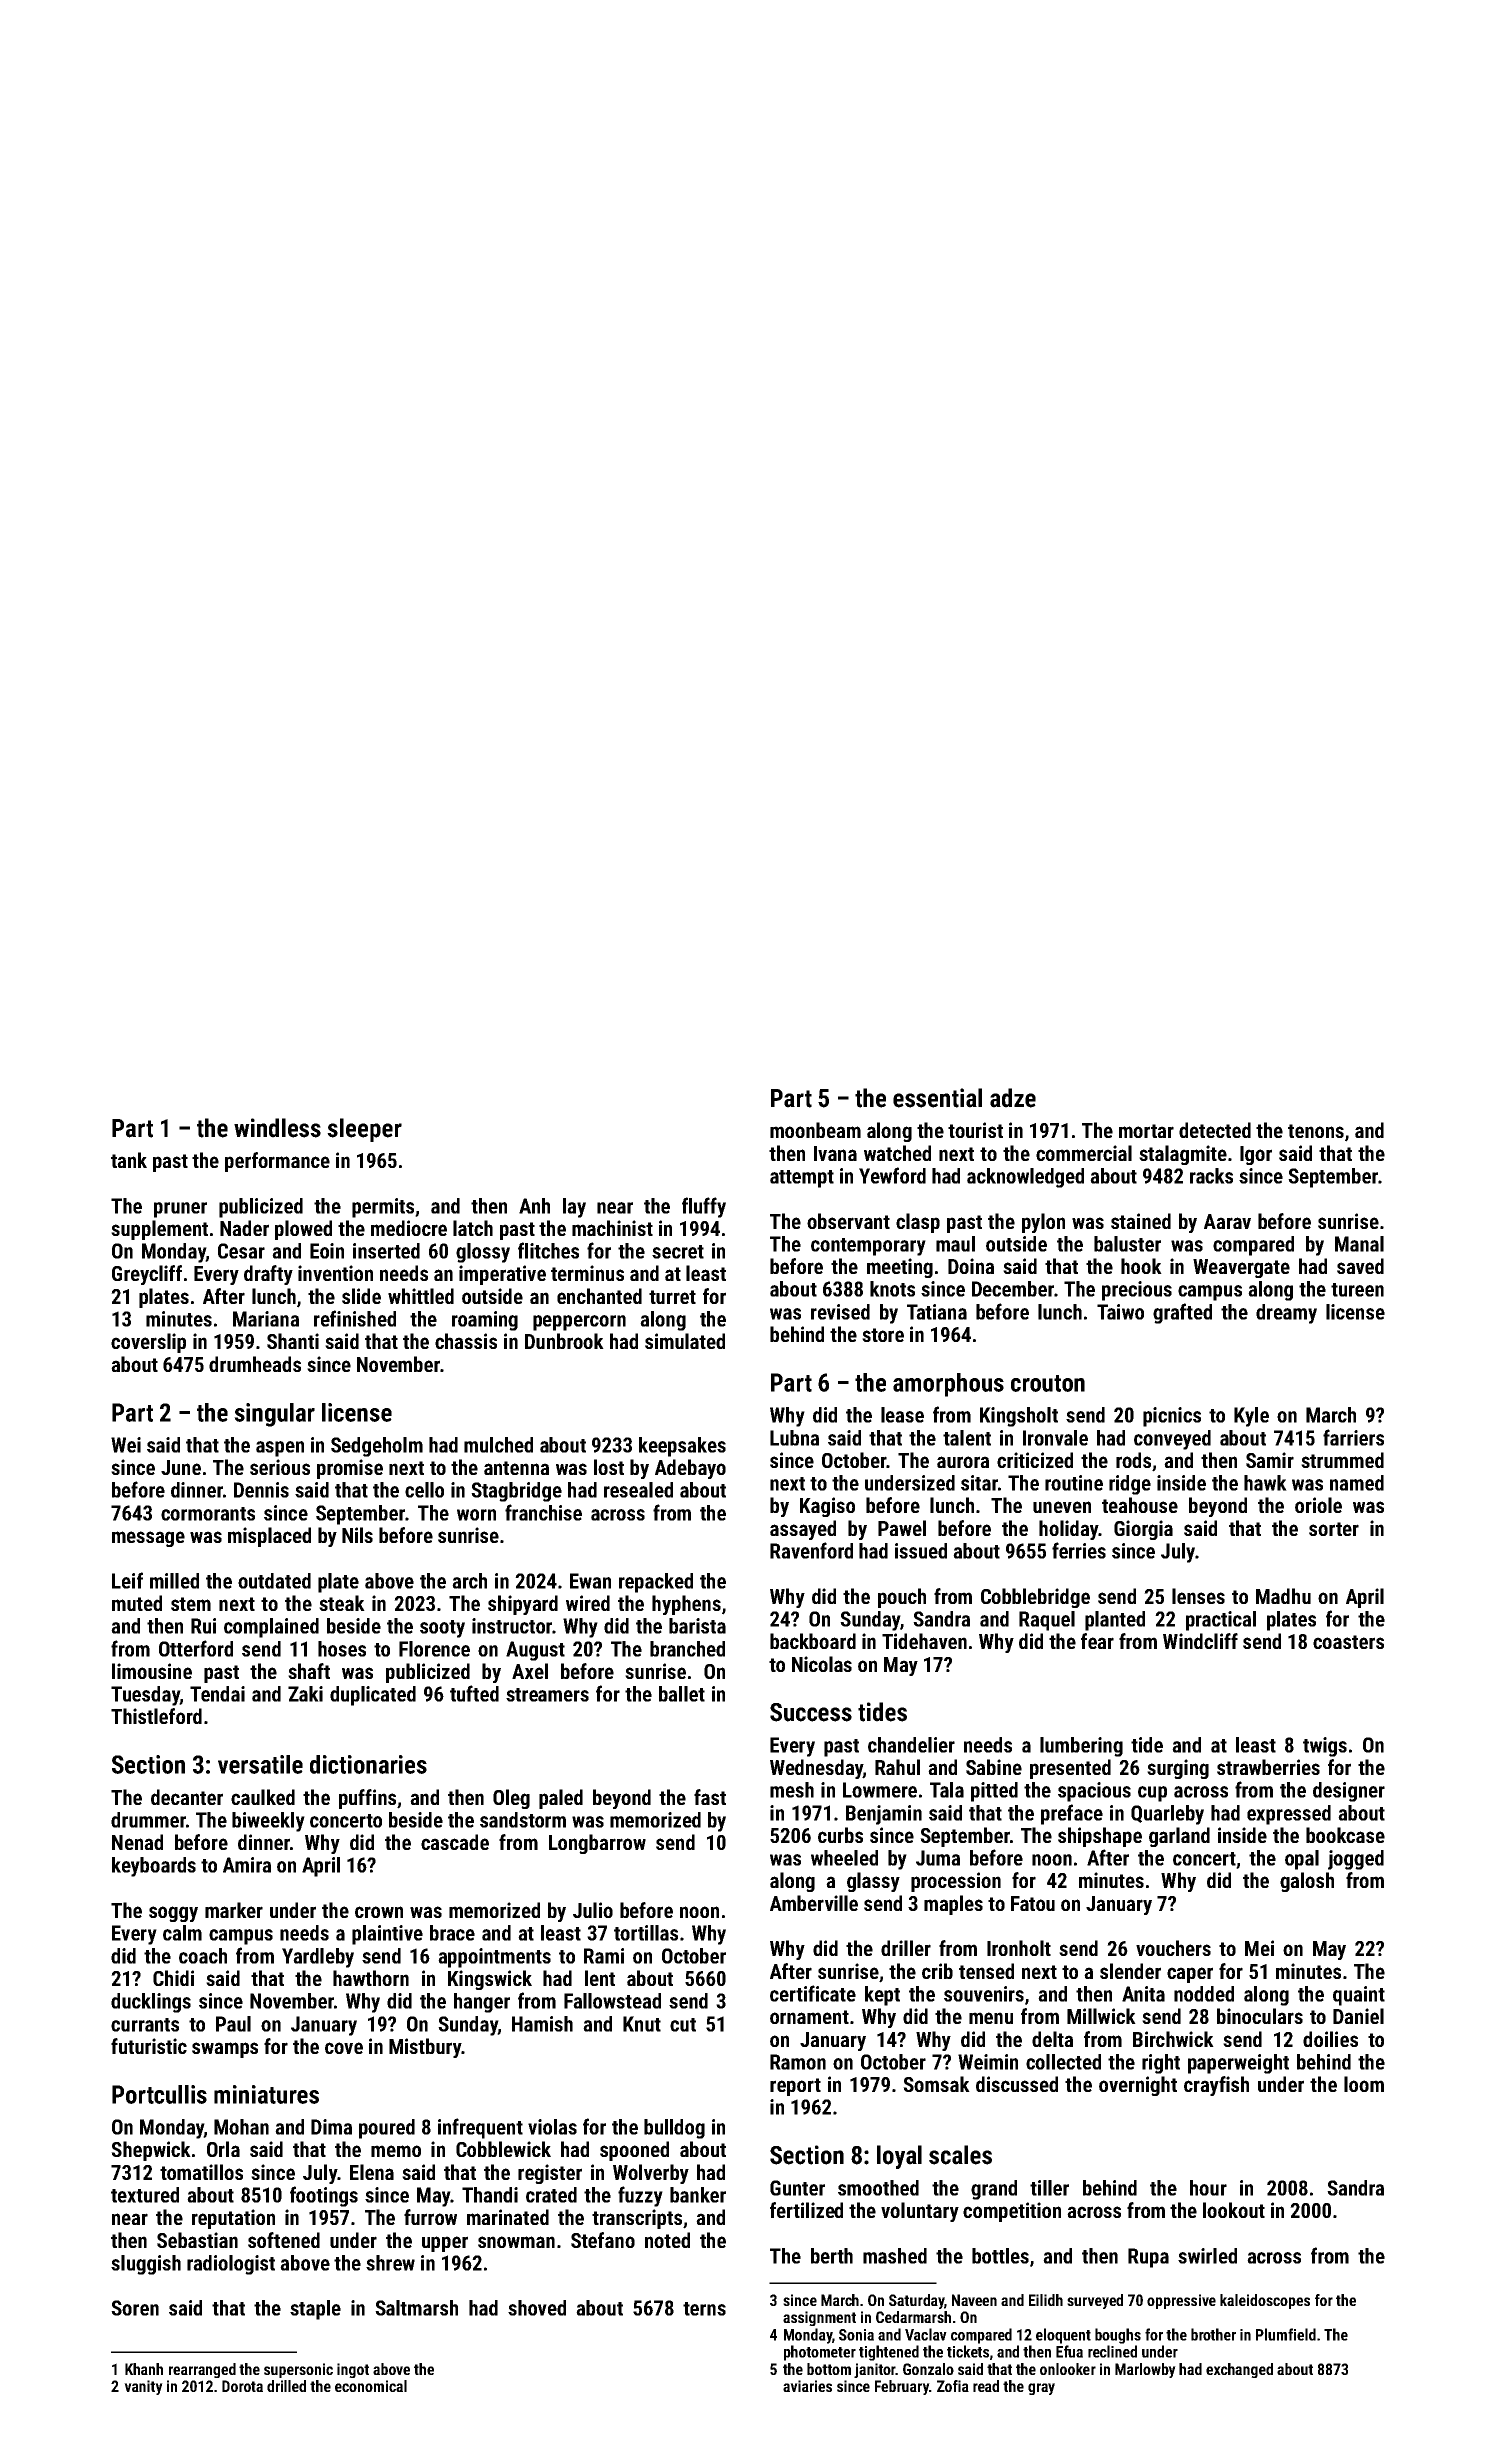 The width and height of the screenshot is (1496, 2464). Describe the element at coordinates (902, 2387) in the screenshot. I see `February` at that location.
